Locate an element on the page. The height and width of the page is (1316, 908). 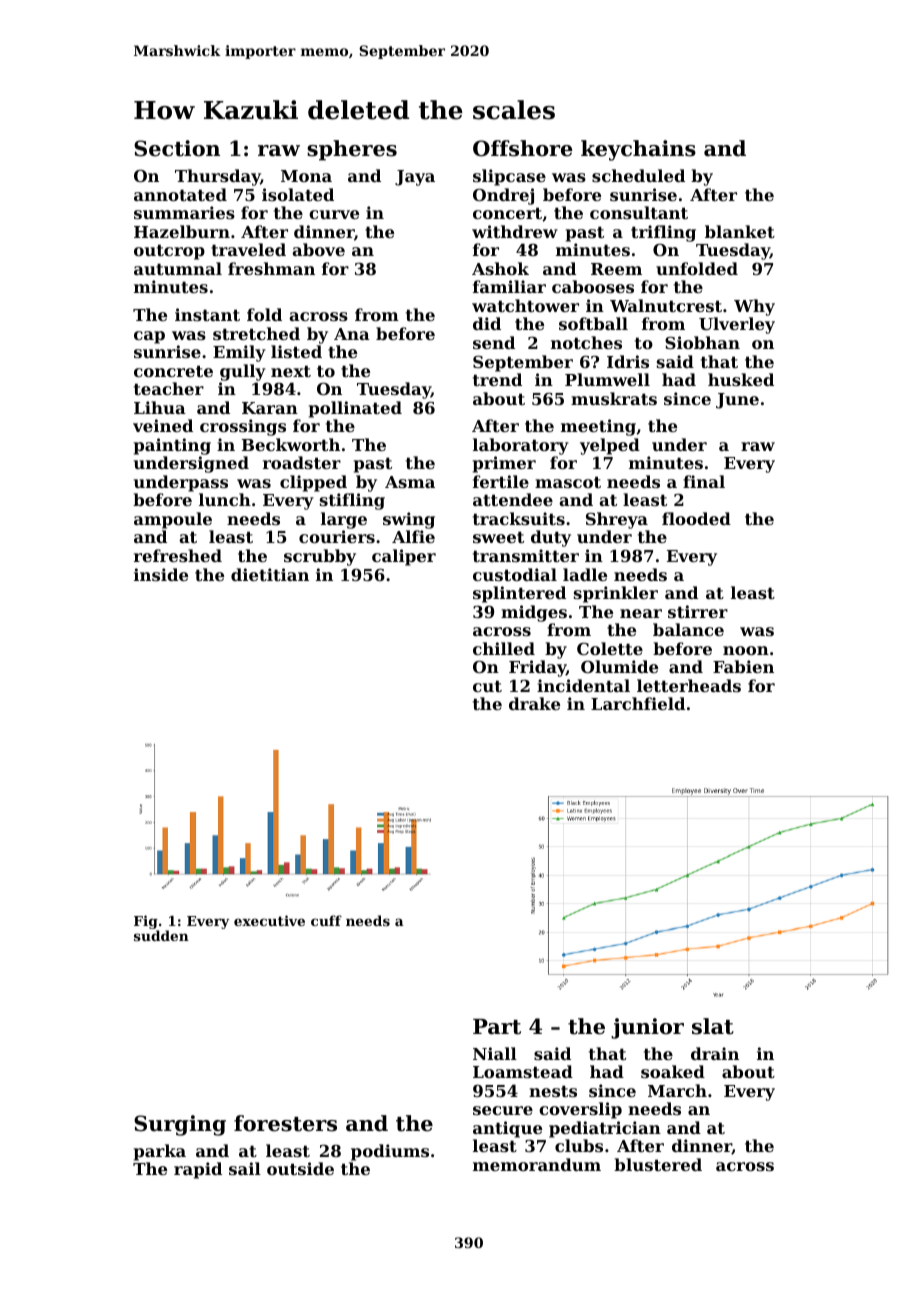
Jaya is located at coordinates (415, 178).
